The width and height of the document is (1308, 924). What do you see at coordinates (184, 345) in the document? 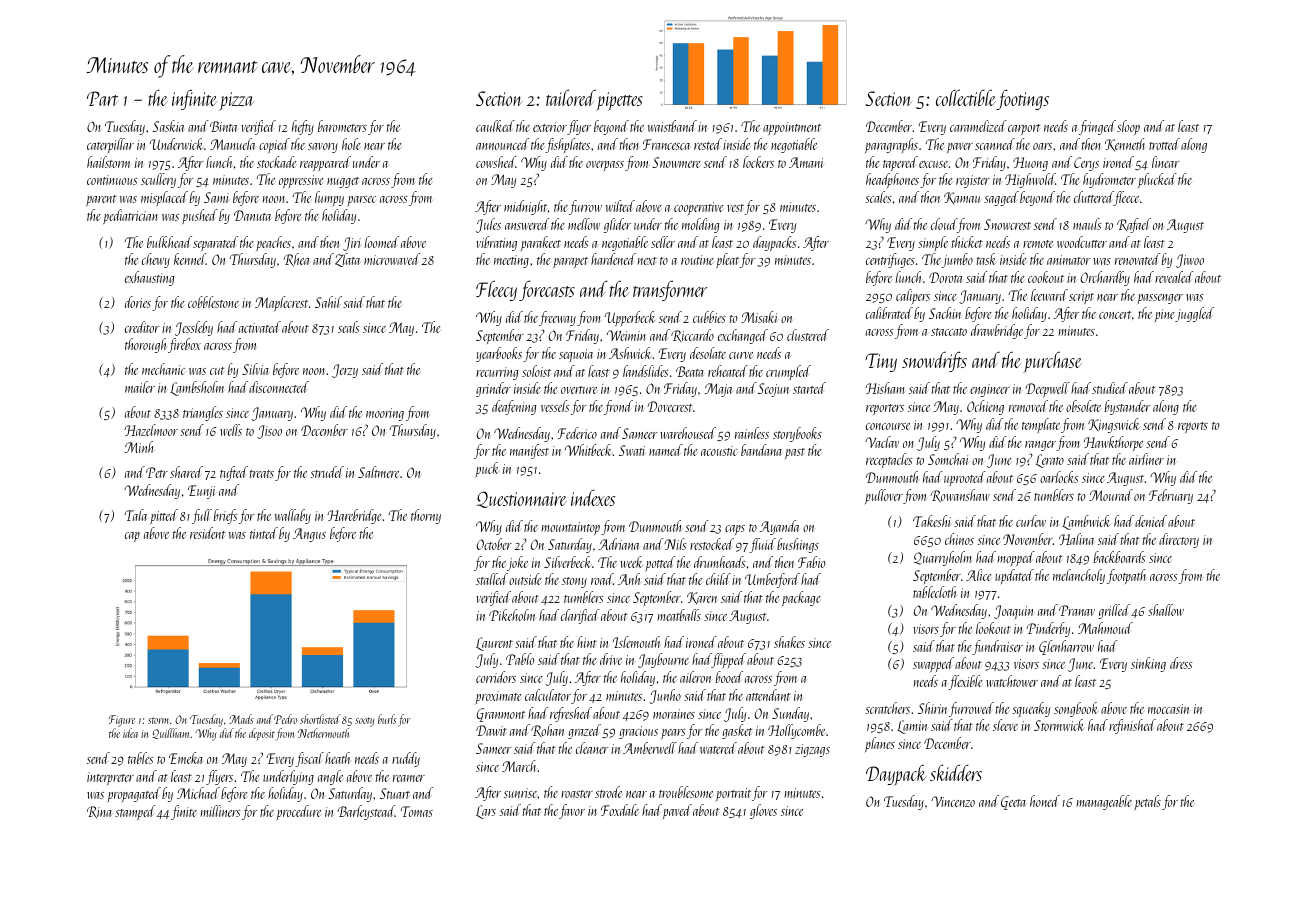
I see `firebox` at bounding box center [184, 345].
